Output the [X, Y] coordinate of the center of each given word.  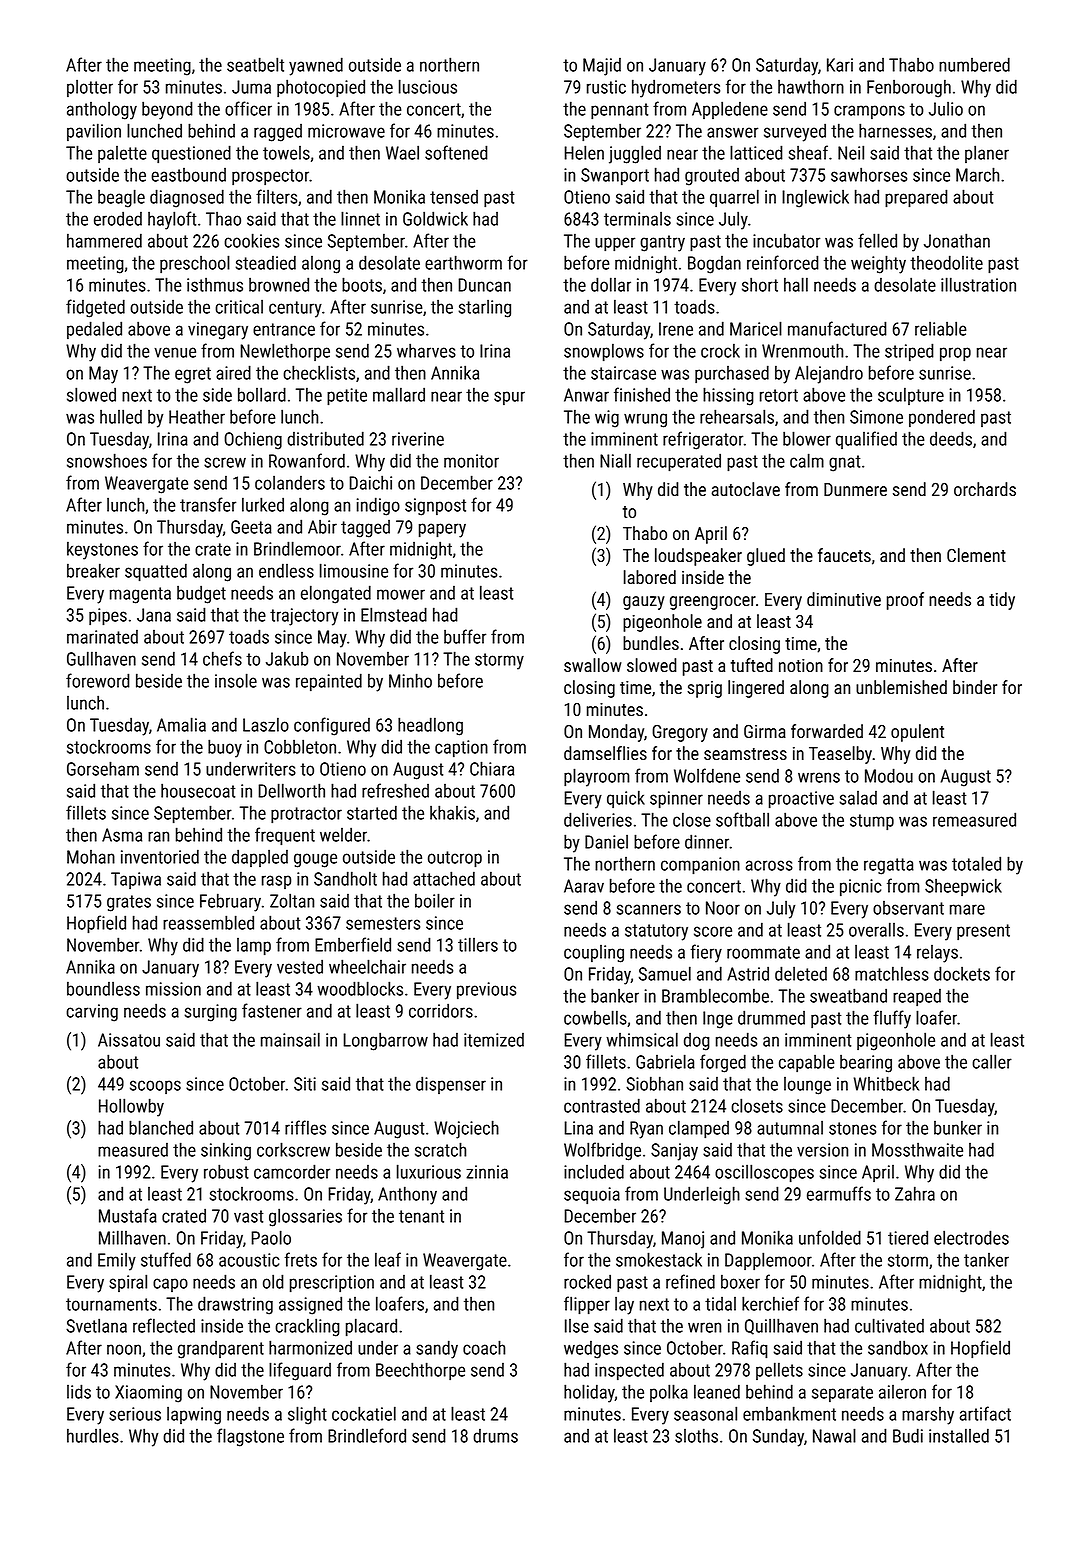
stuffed [166, 1259]
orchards [985, 489]
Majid [602, 67]
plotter [90, 88]
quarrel [734, 198]
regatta [889, 866]
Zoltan [292, 900]
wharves [426, 350]
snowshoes [107, 460]
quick [626, 799]
